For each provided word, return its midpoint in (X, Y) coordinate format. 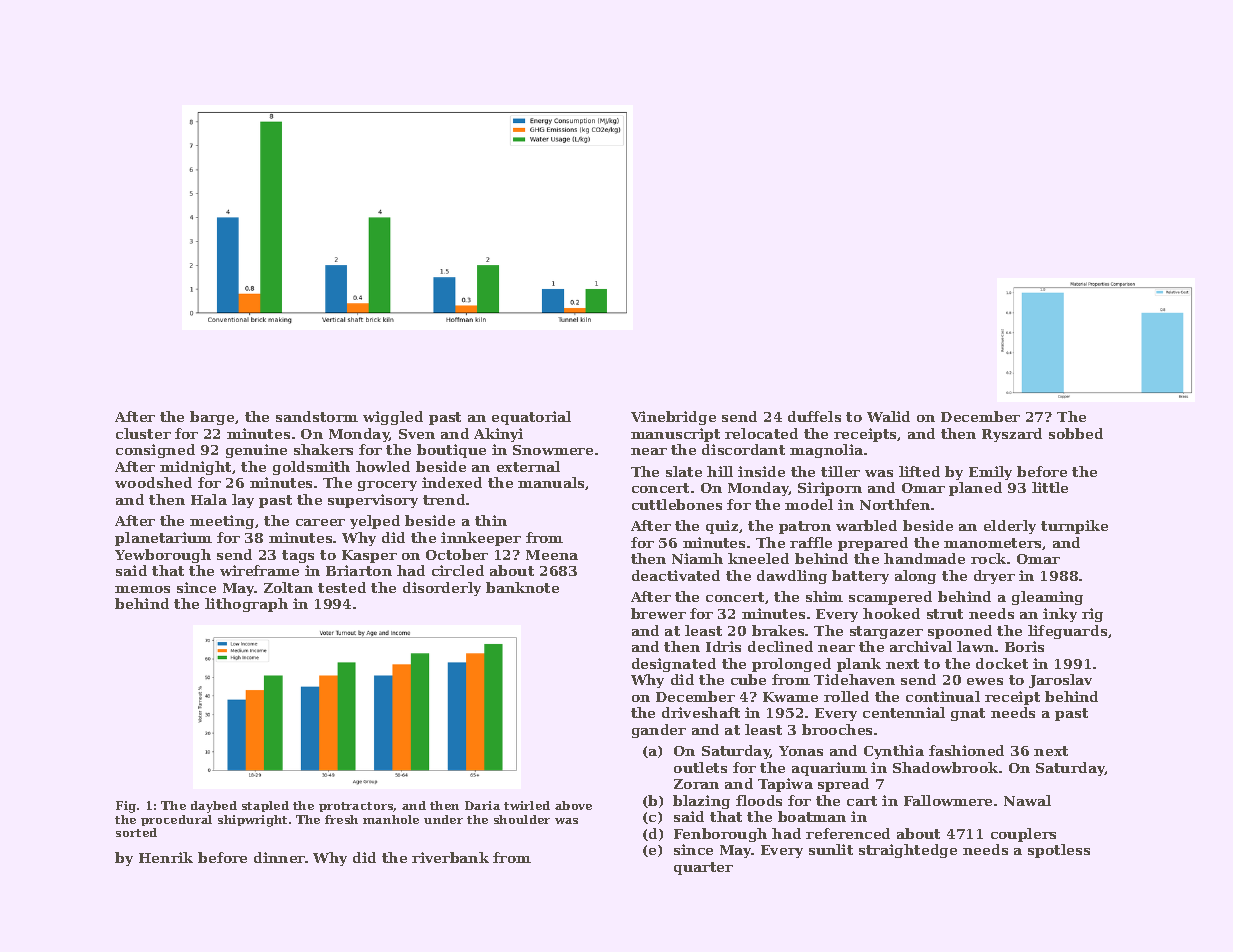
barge (212, 418)
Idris (723, 646)
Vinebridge (673, 418)
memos (142, 589)
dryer (994, 577)
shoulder (522, 819)
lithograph (246, 605)
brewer (658, 613)
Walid (888, 416)
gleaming (1047, 598)
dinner (279, 857)
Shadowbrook (945, 767)
